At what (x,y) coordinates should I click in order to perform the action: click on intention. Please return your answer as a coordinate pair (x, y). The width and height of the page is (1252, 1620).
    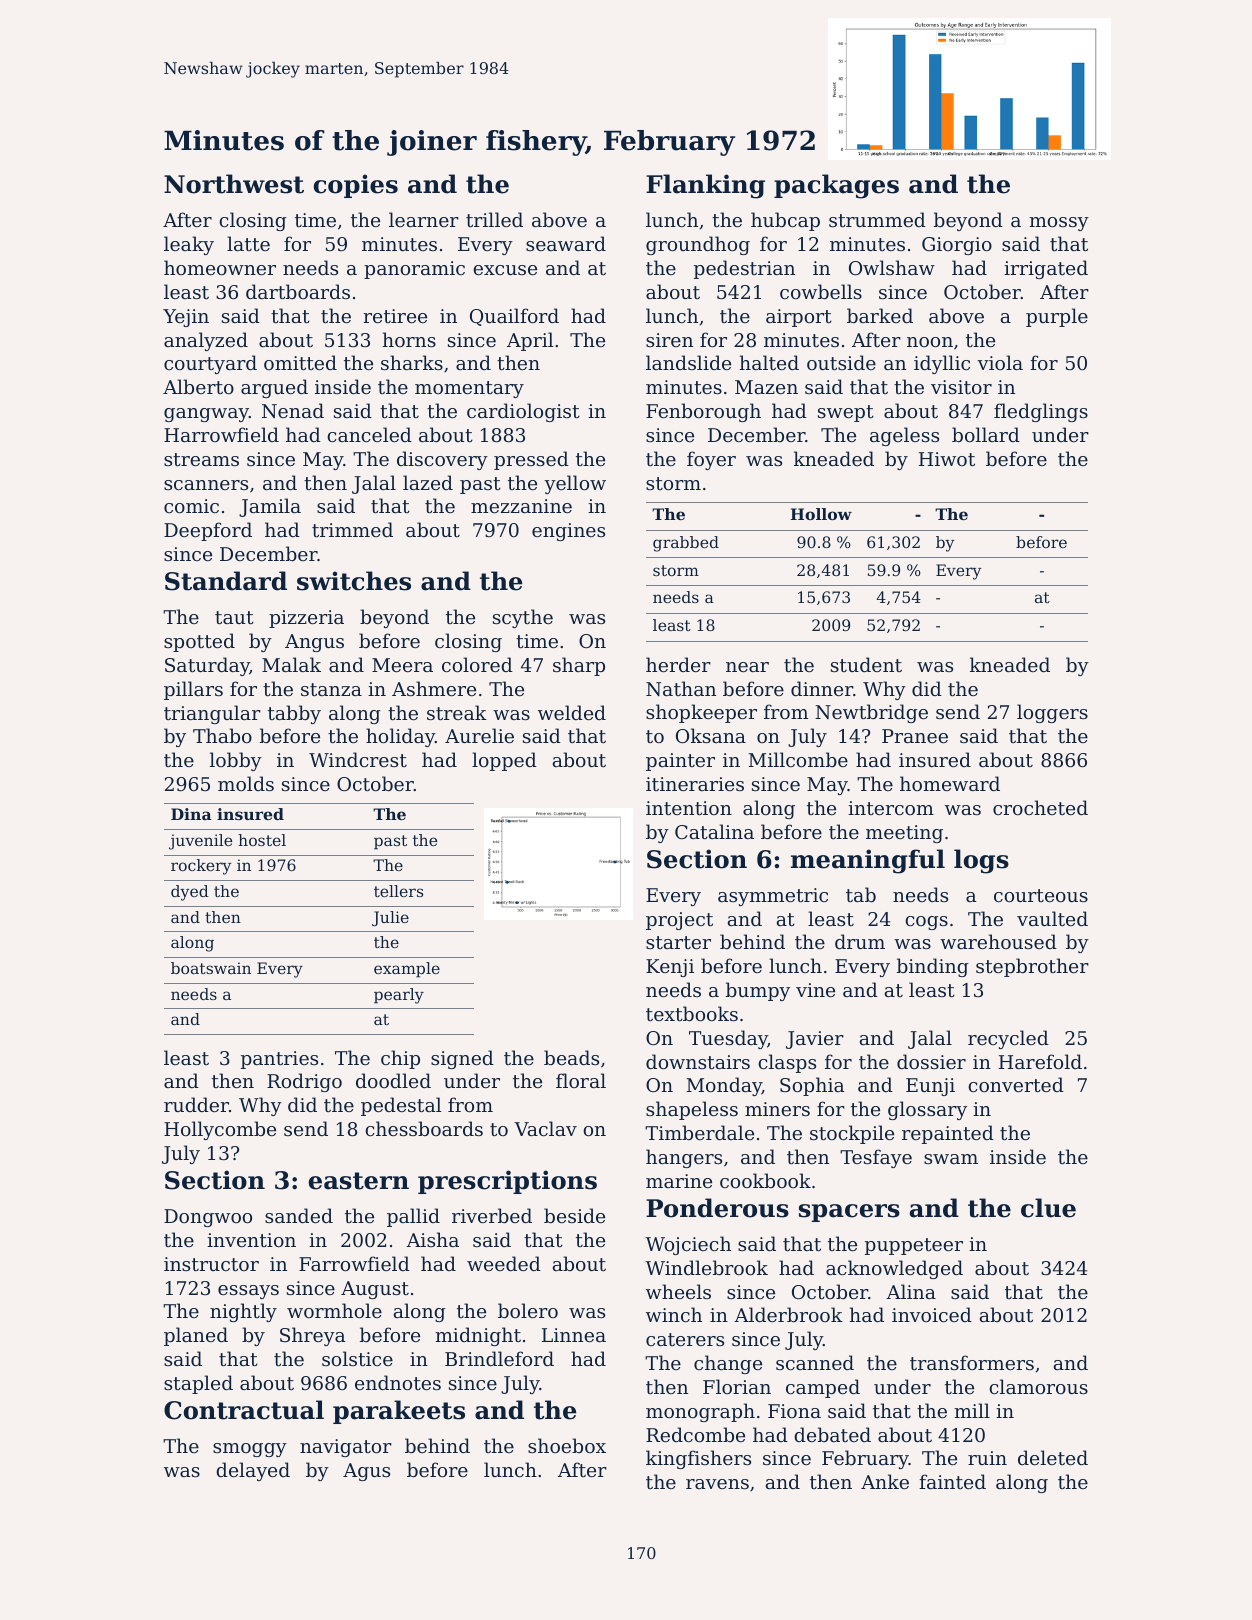
    Looking at the image, I should click on (689, 808).
